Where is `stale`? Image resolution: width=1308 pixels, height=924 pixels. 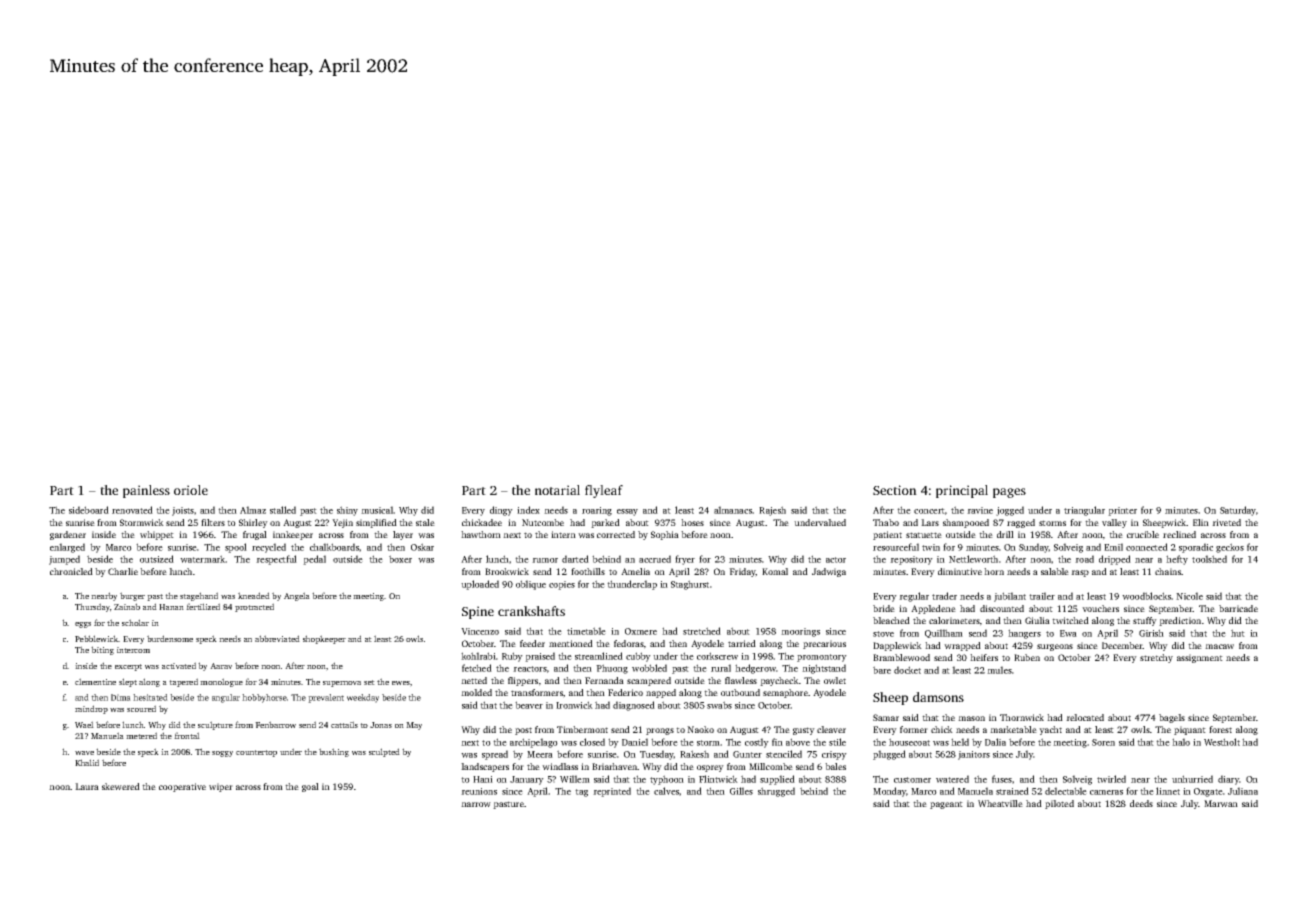
stale is located at coordinates (425, 522).
